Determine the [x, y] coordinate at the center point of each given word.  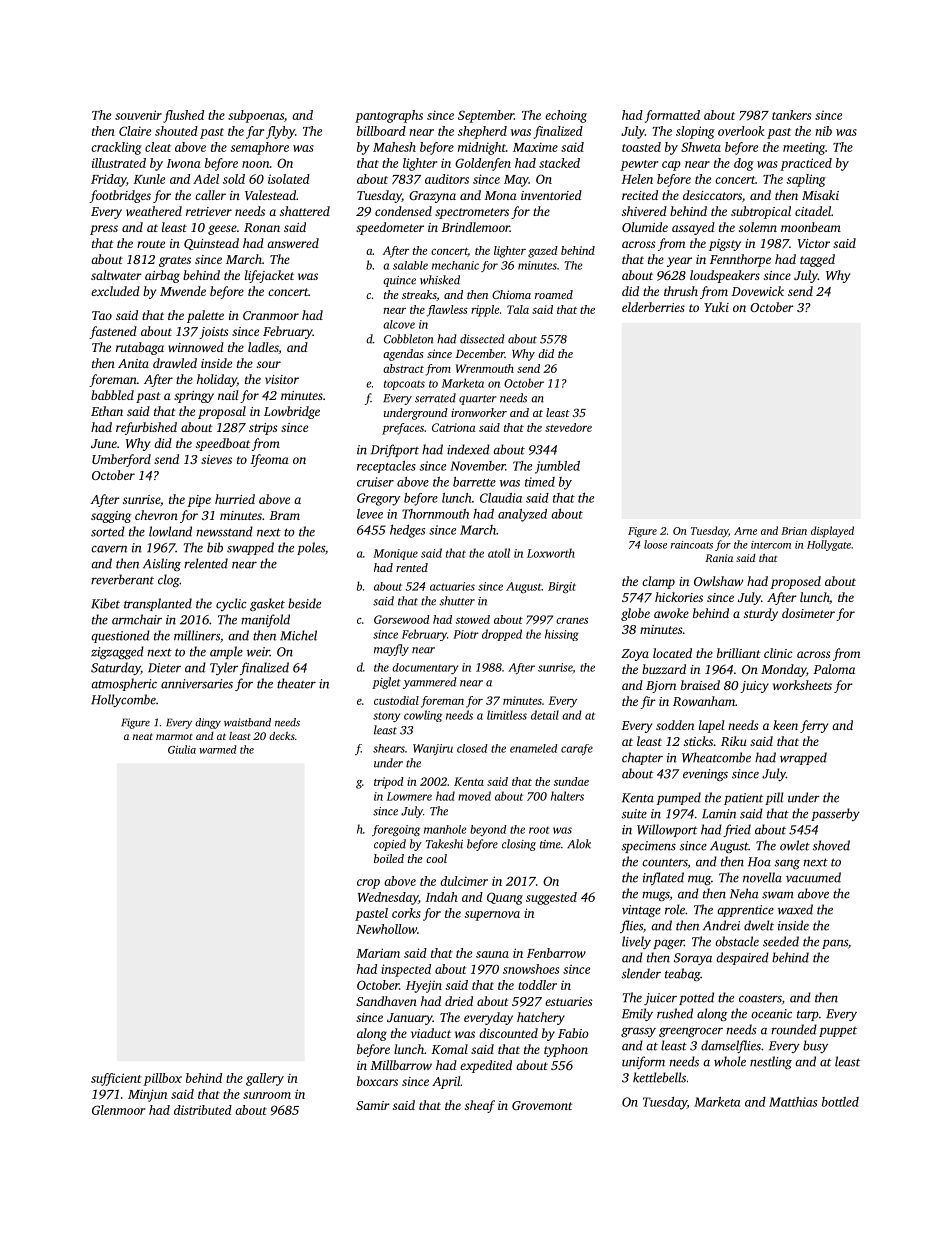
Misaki [820, 195]
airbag [162, 276]
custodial [396, 700]
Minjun [147, 1095]
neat [143, 736]
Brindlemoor [475, 227]
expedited [486, 1066]
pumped [679, 798]
